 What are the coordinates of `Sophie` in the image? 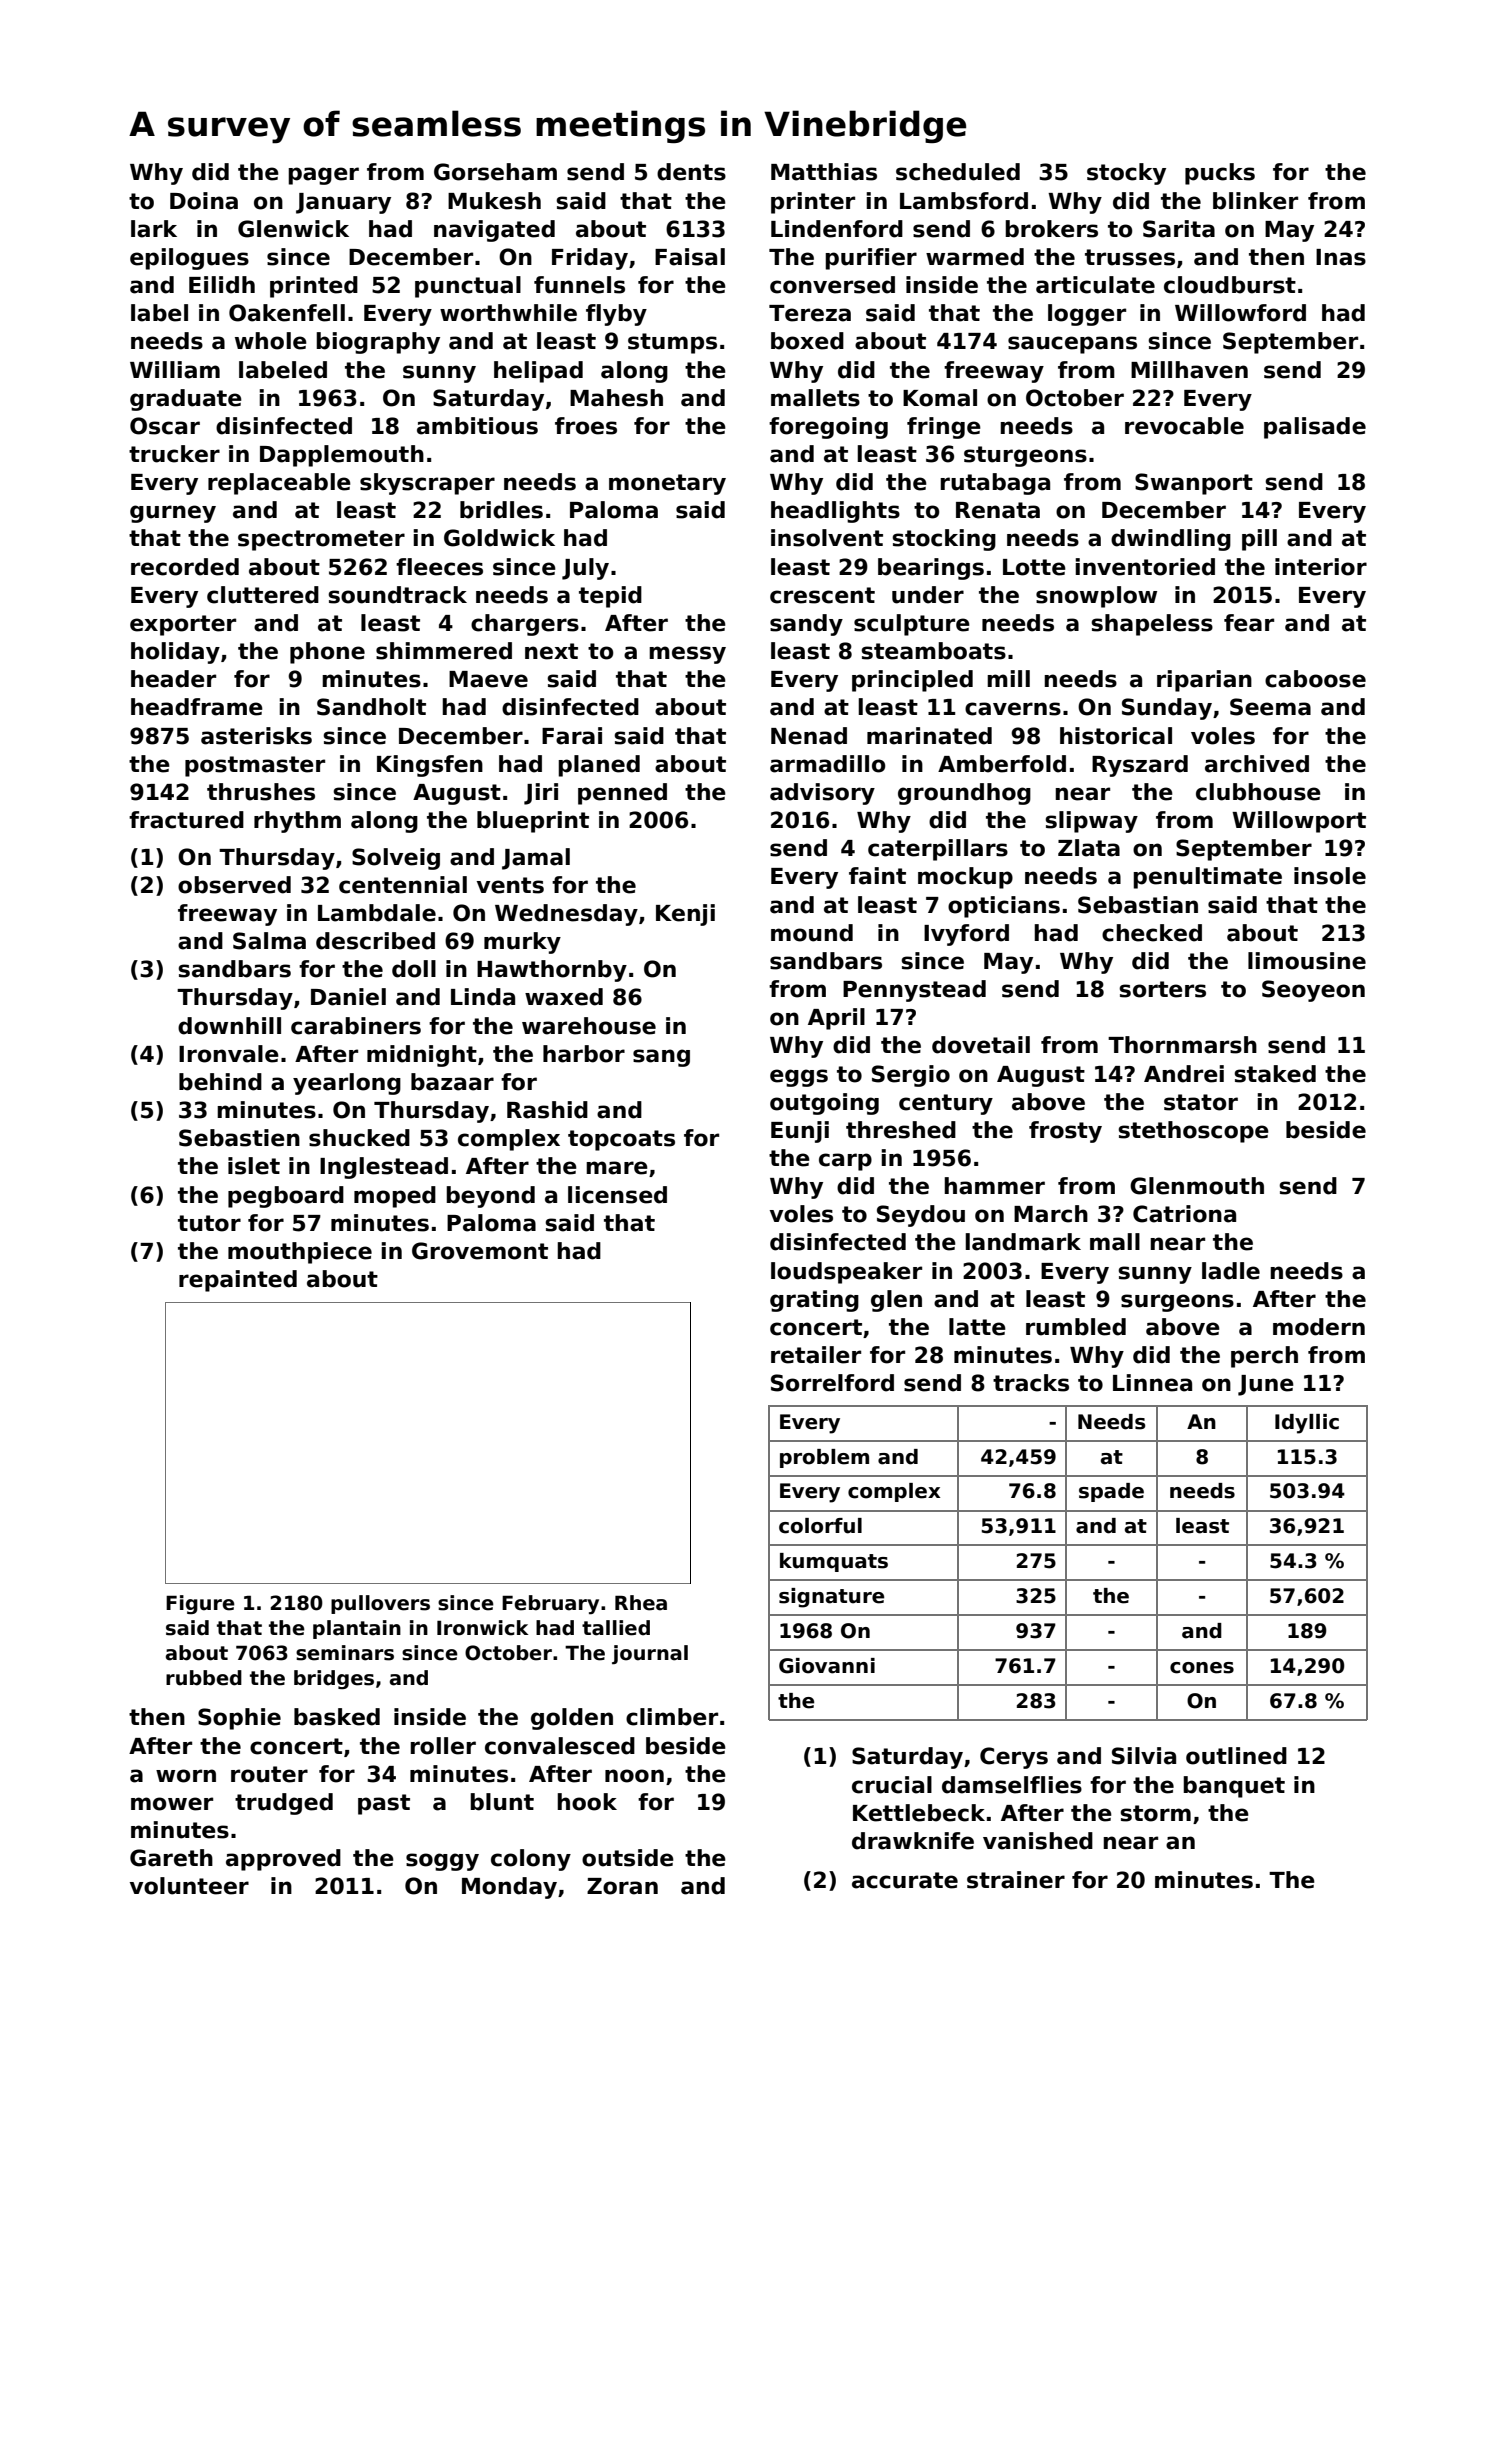 It's located at (239, 1719).
